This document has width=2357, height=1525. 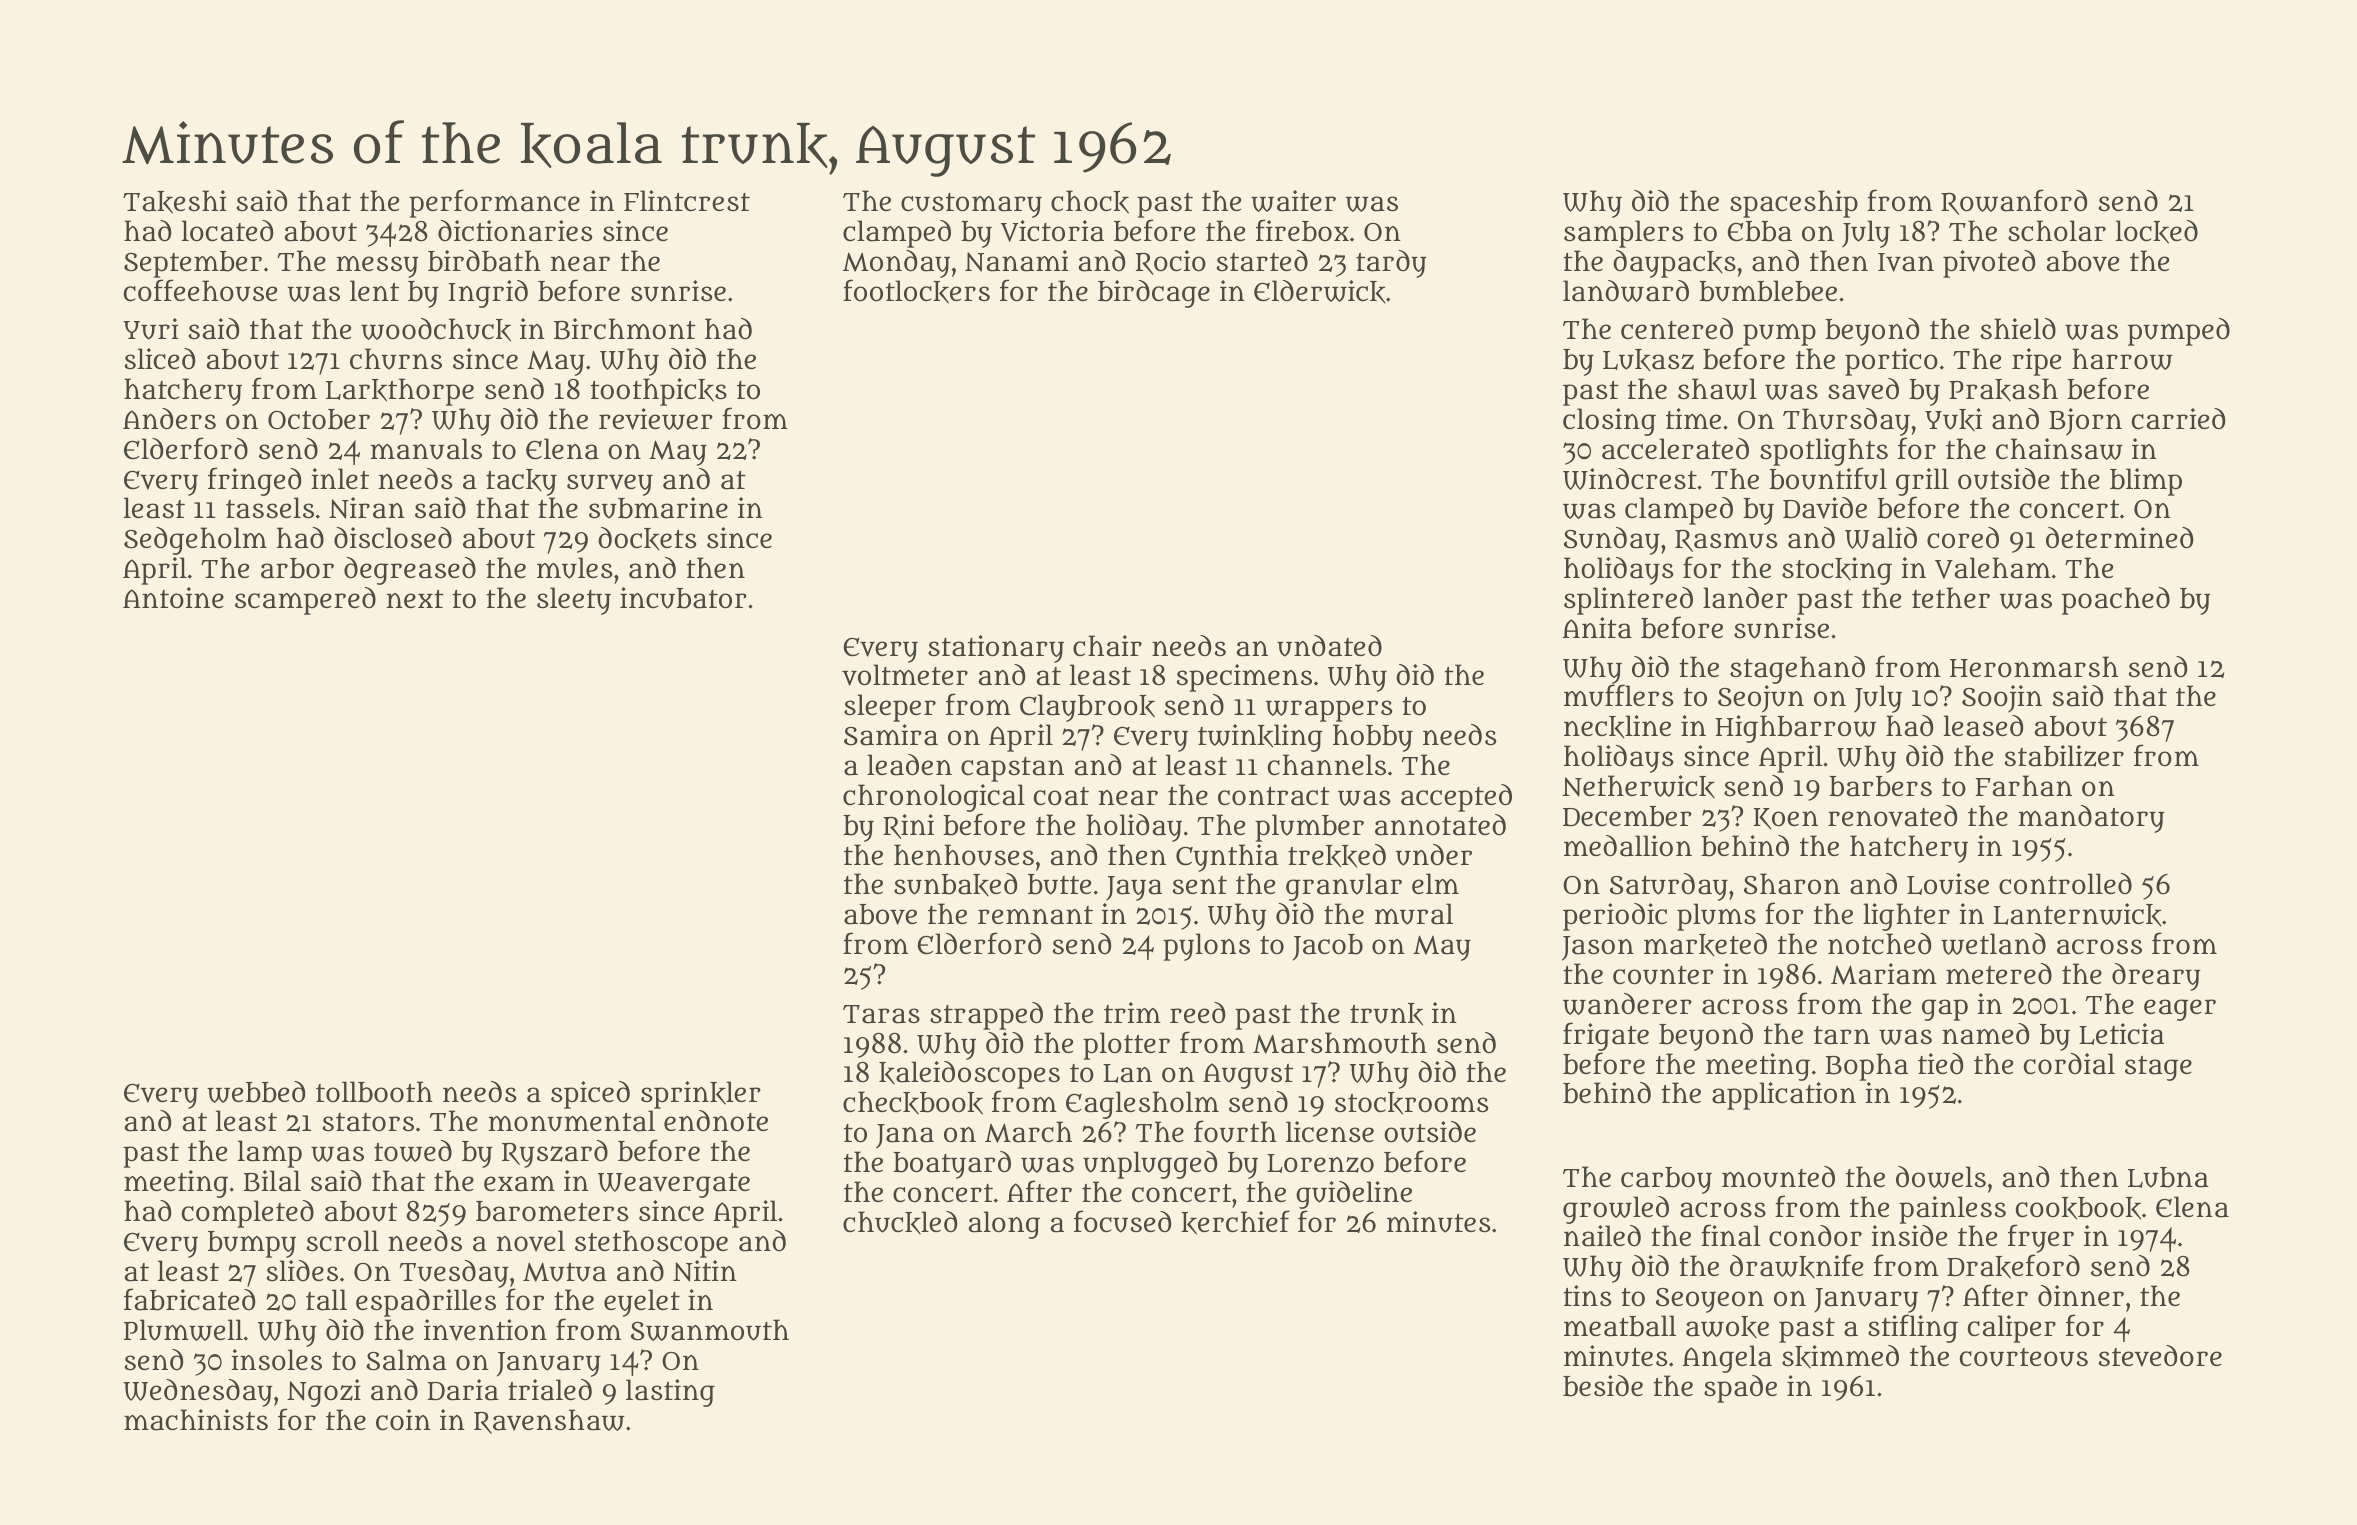 What do you see at coordinates (415, 599) in the document?
I see `next` at bounding box center [415, 599].
